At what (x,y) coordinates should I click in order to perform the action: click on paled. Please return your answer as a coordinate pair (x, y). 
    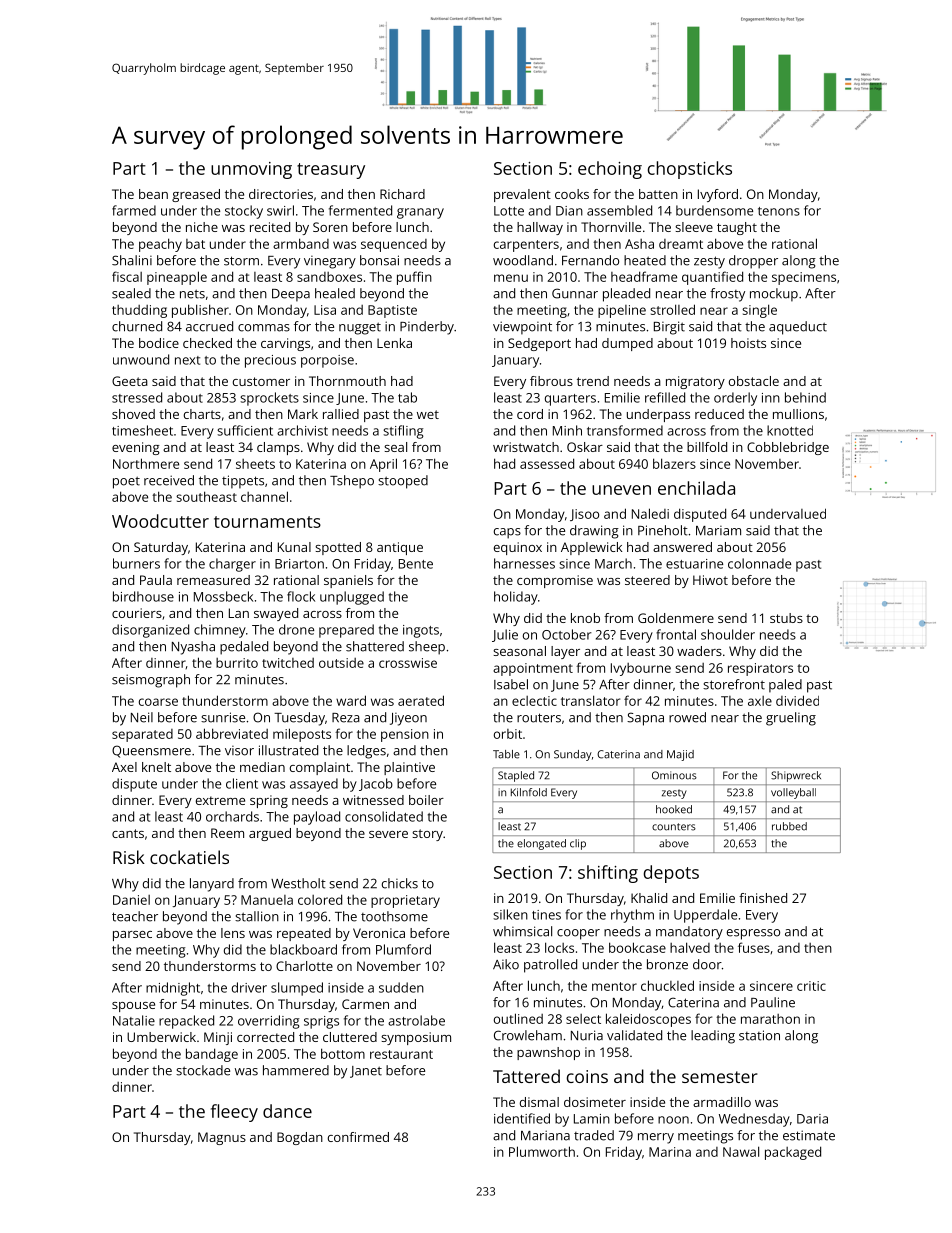
    Looking at the image, I should click on (785, 686).
